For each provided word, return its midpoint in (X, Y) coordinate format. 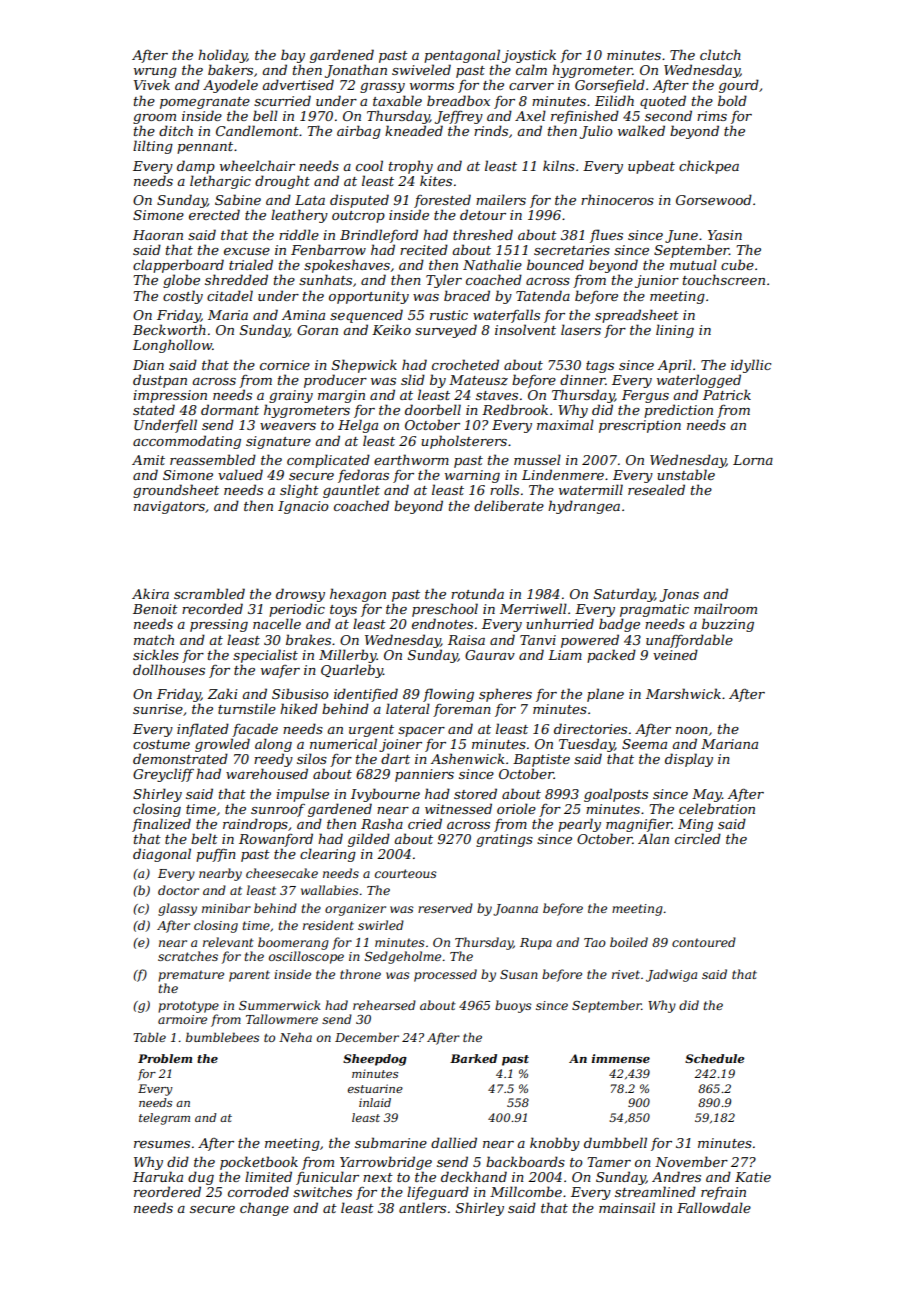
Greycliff (163, 775)
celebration (717, 808)
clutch (720, 54)
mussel (537, 459)
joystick (529, 56)
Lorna (753, 460)
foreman (462, 710)
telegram (164, 1119)
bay (293, 56)
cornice (285, 365)
